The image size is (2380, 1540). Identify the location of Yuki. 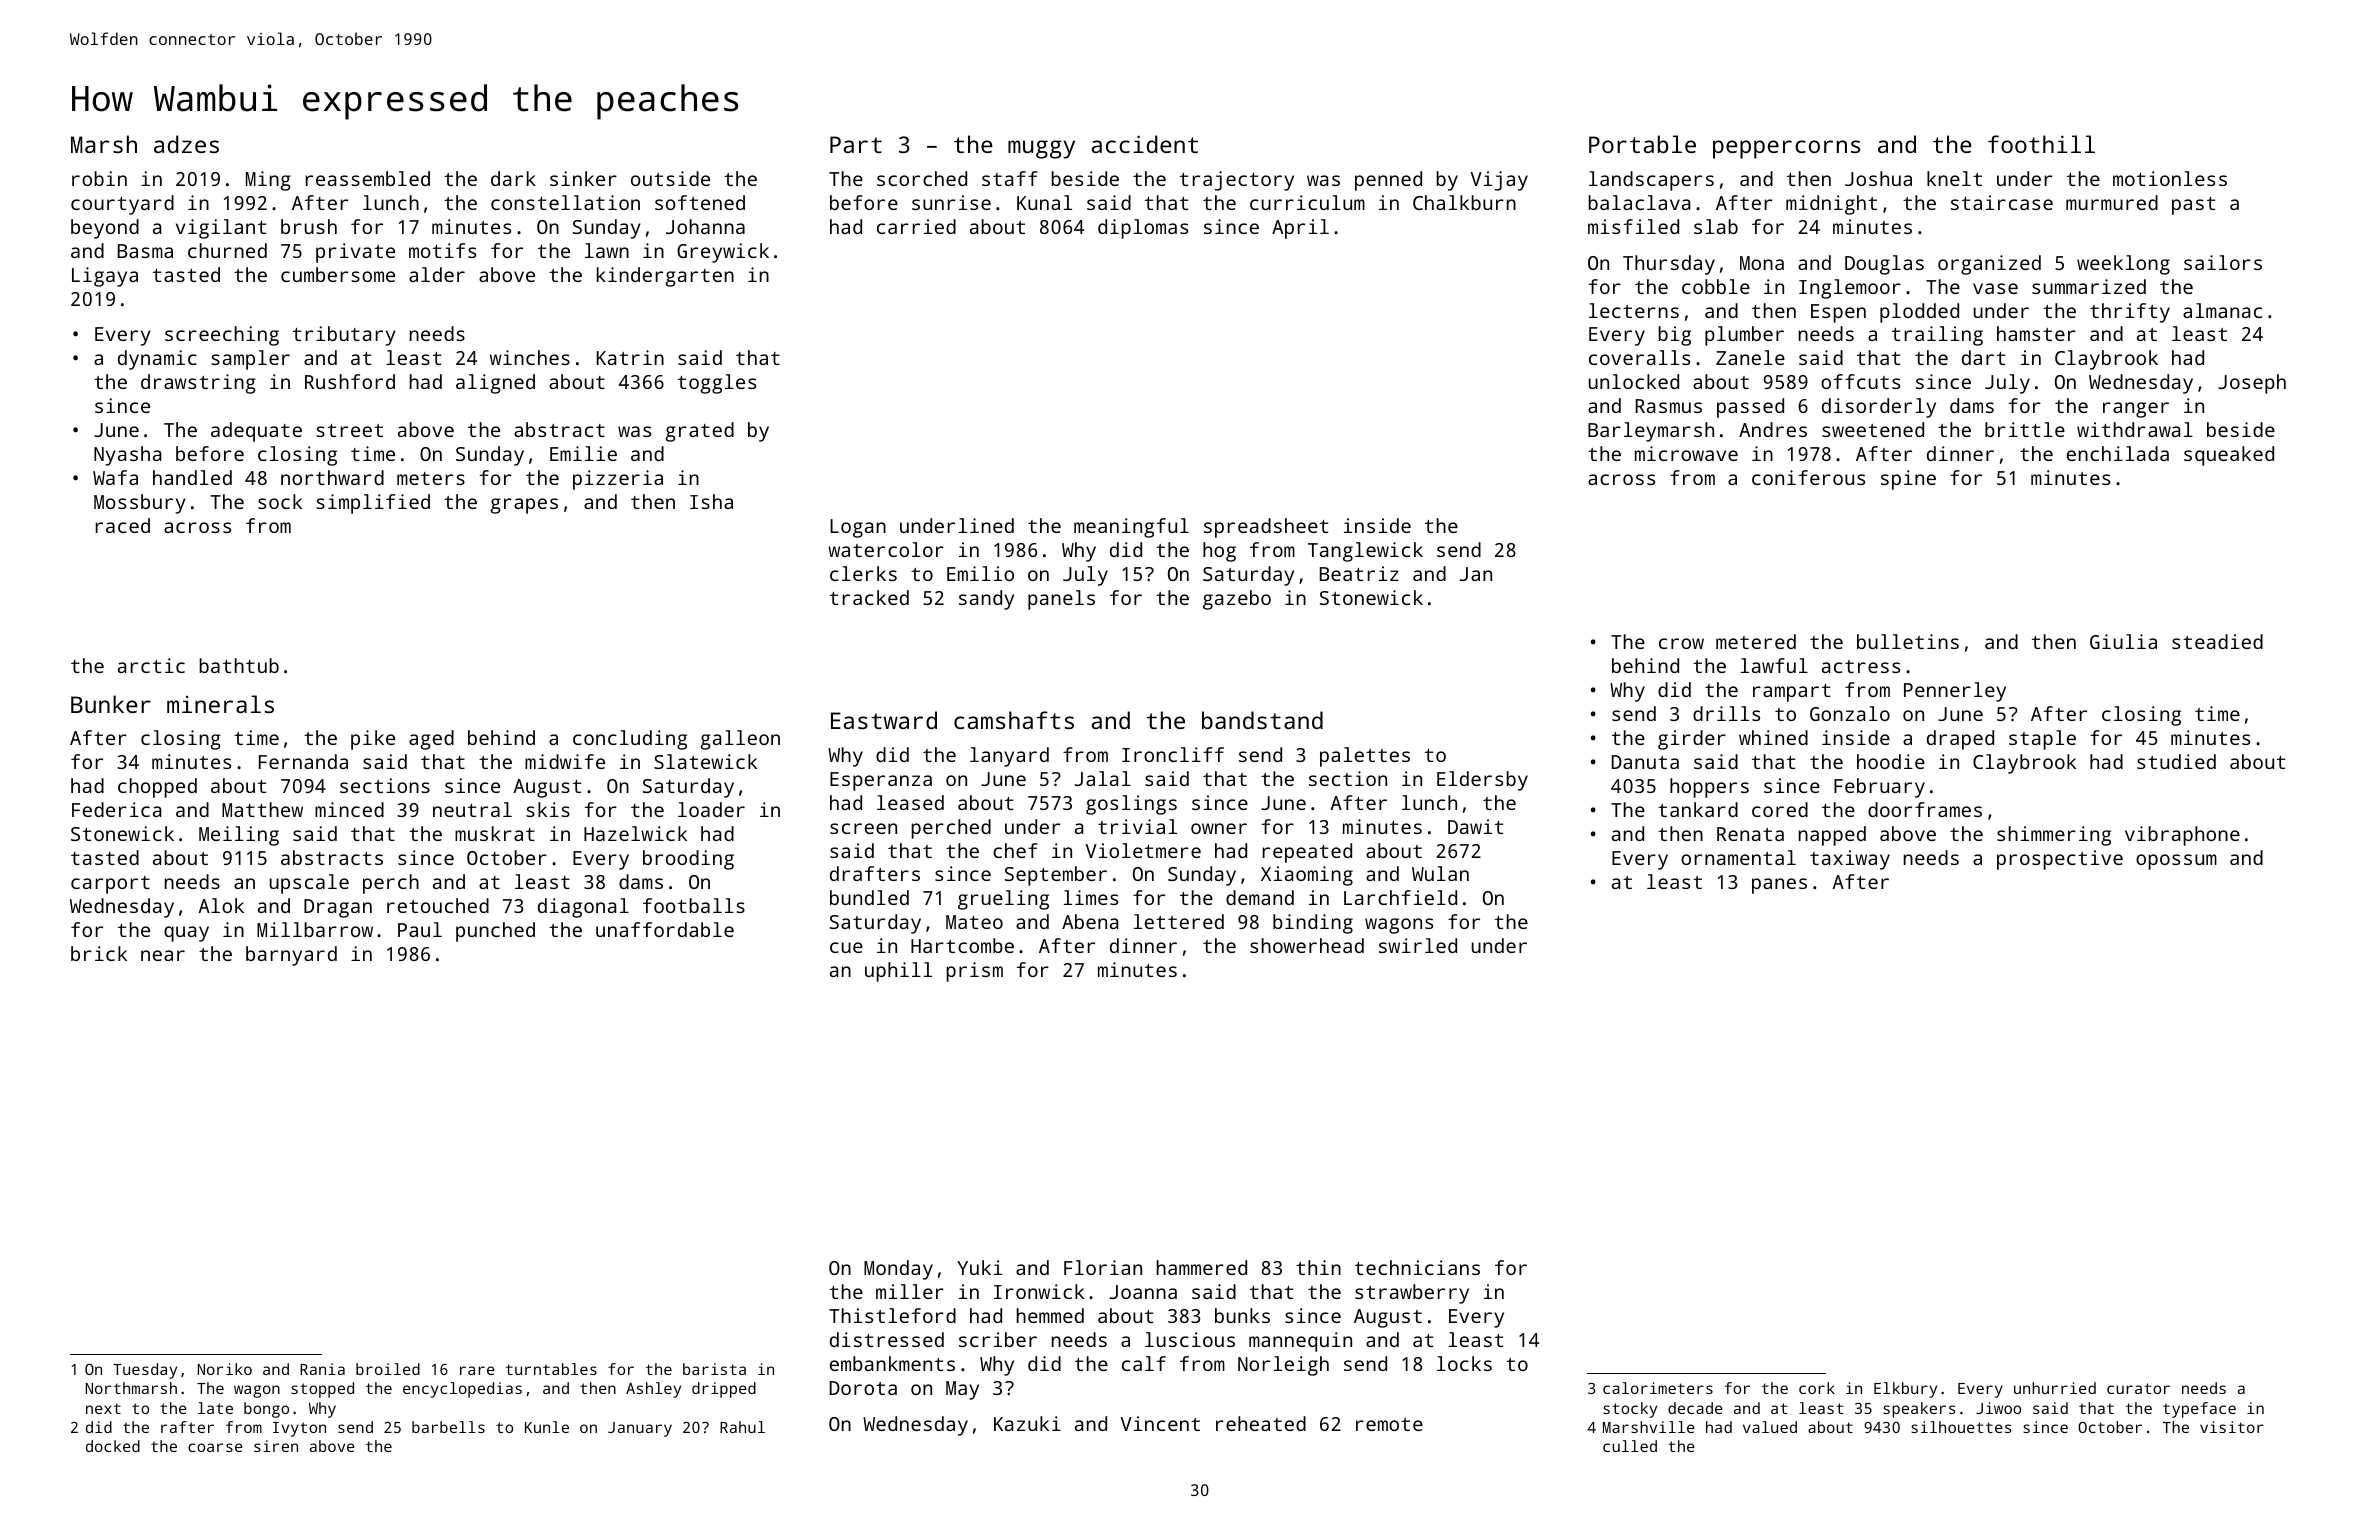
(979, 1267).
